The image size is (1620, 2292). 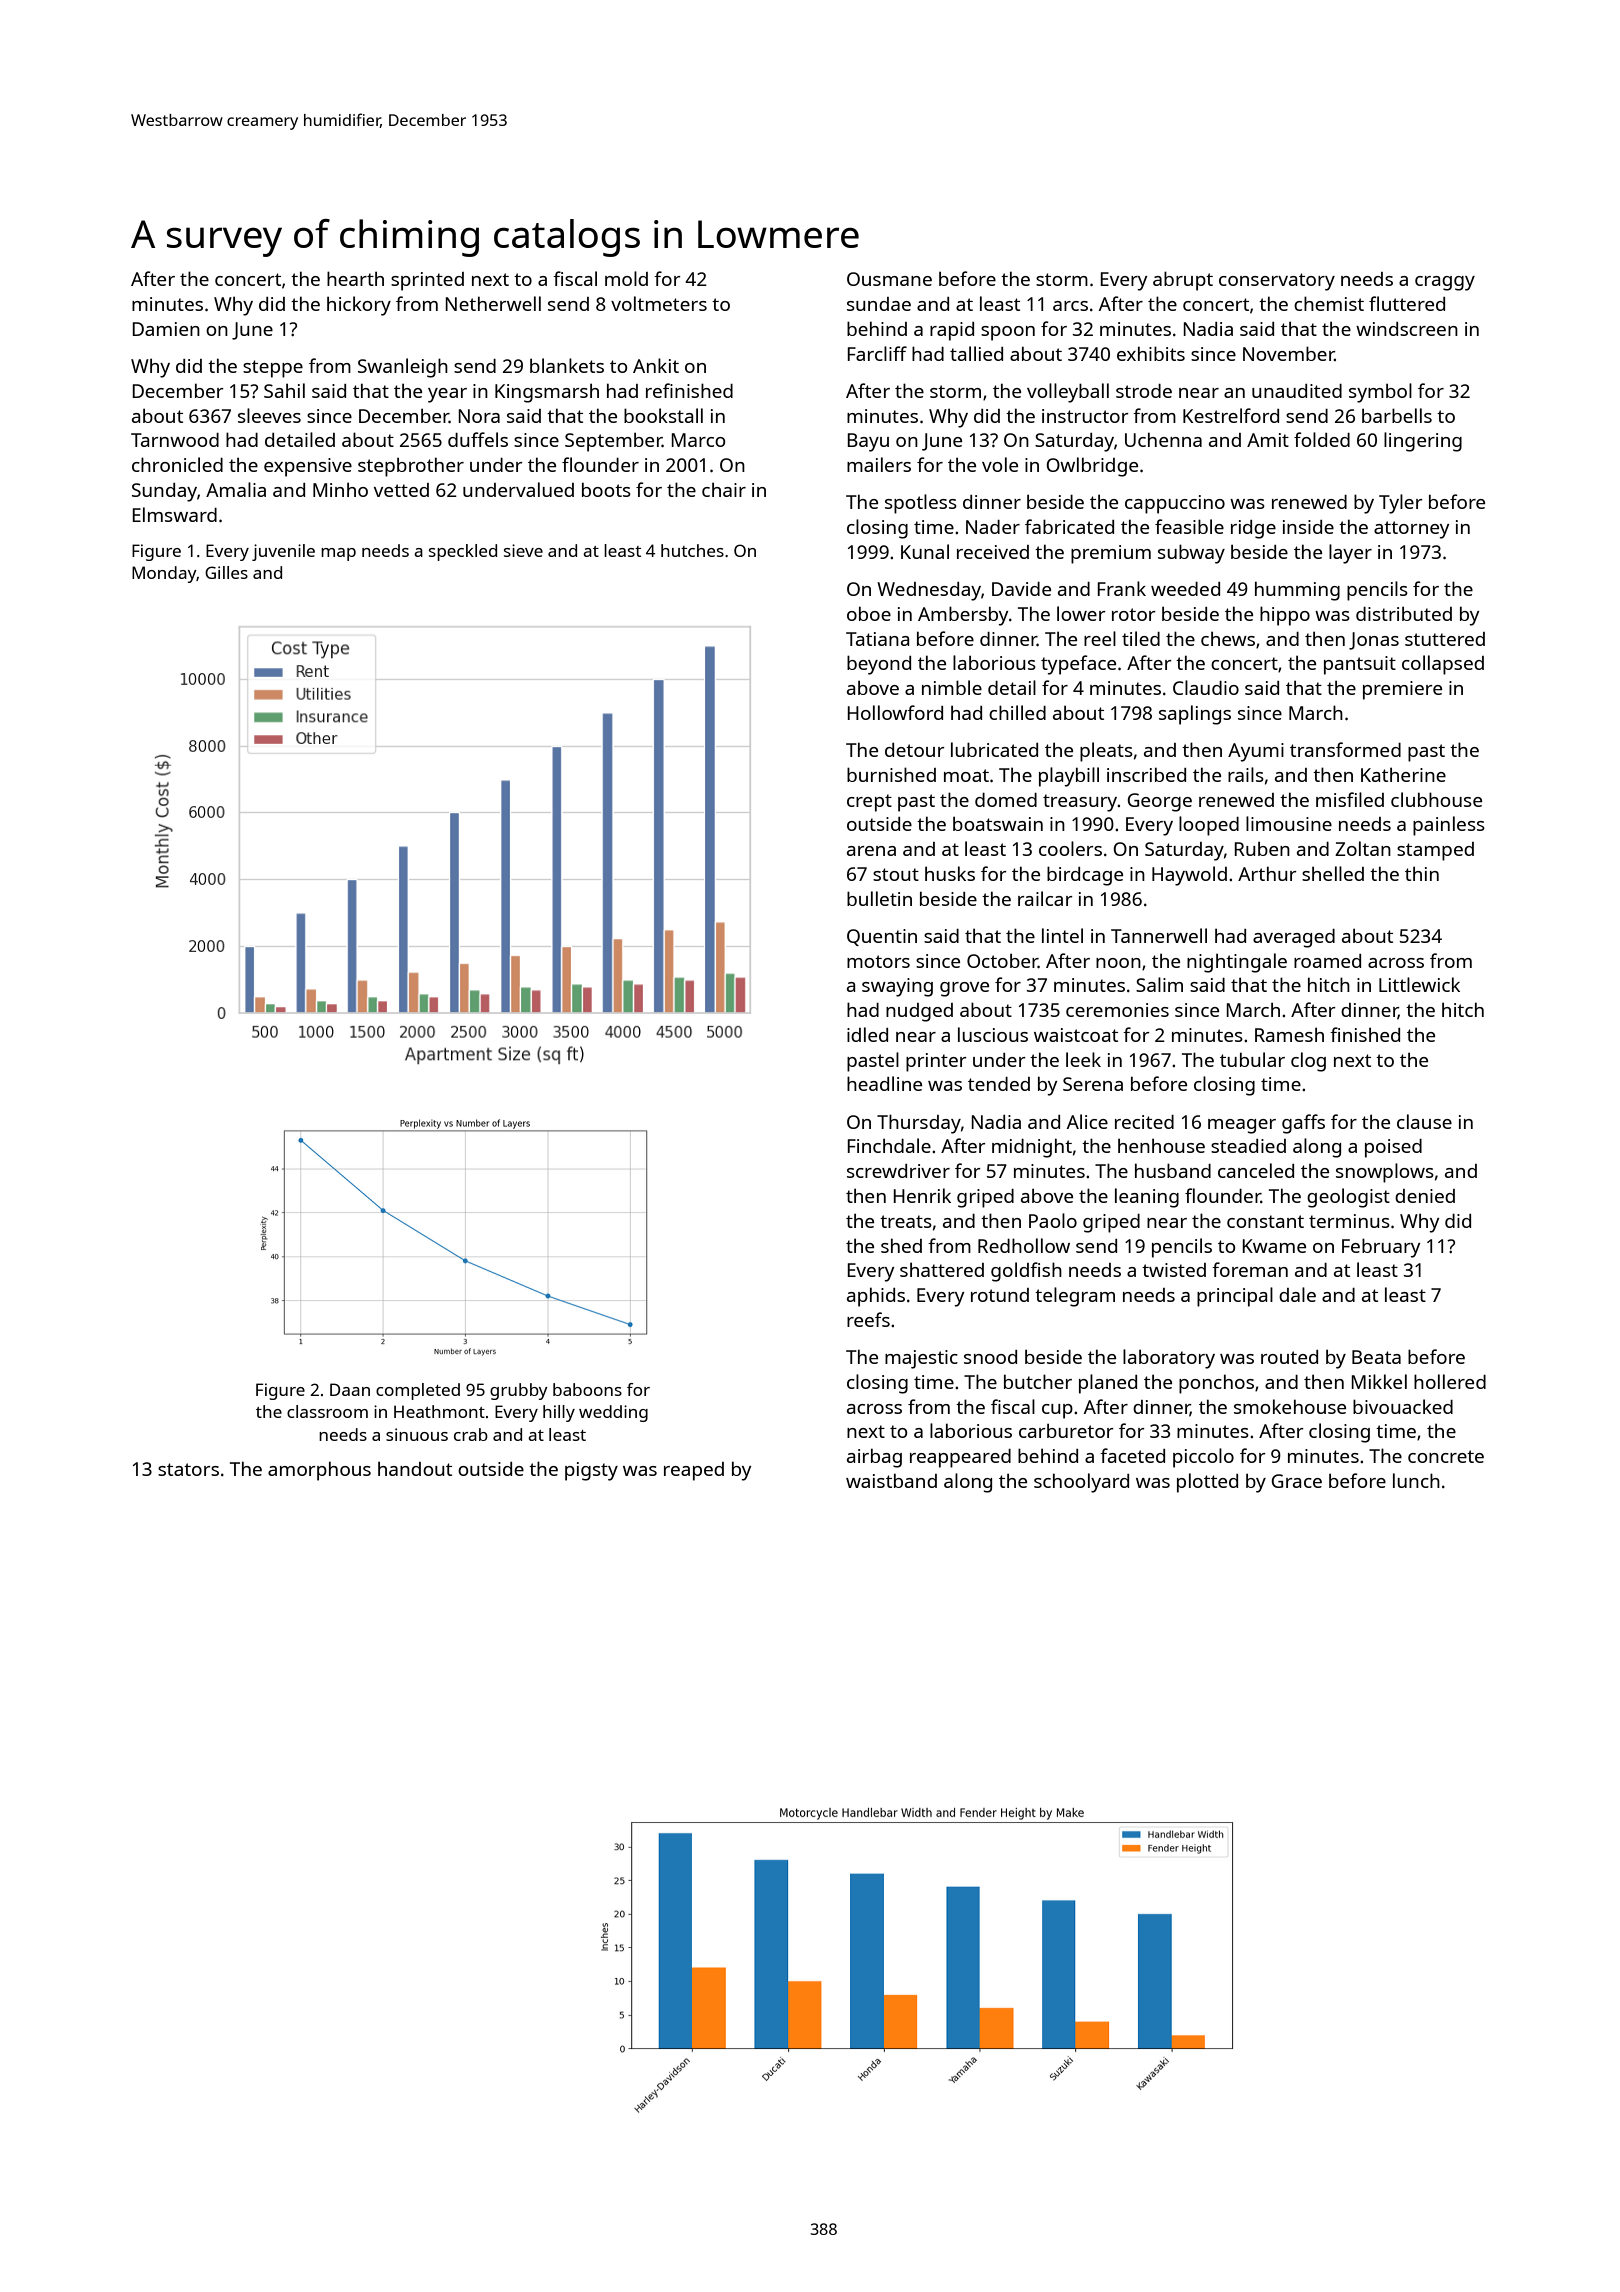 I want to click on roamed, so click(x=1327, y=961).
